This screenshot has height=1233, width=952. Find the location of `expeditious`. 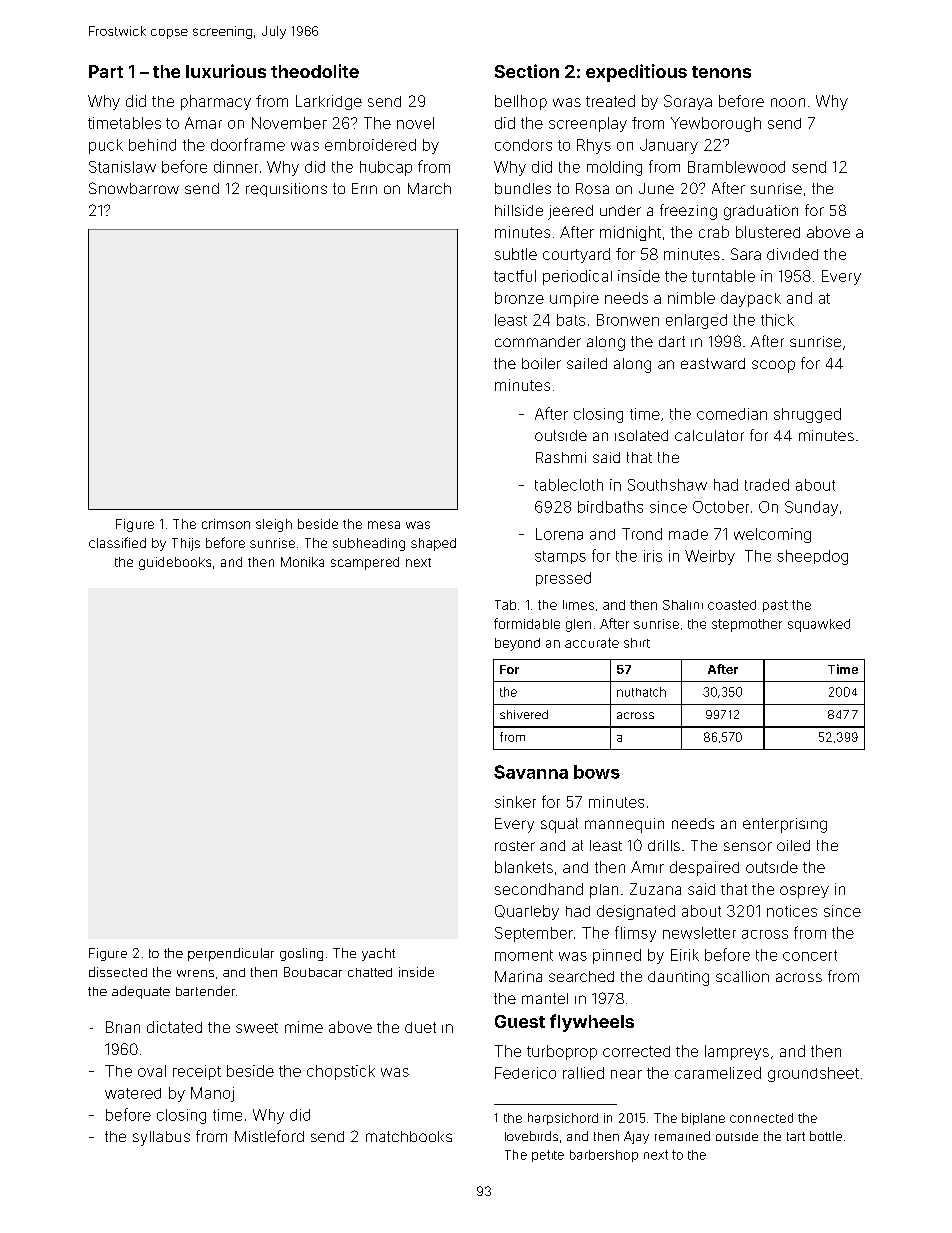

expeditious is located at coordinates (636, 73).
